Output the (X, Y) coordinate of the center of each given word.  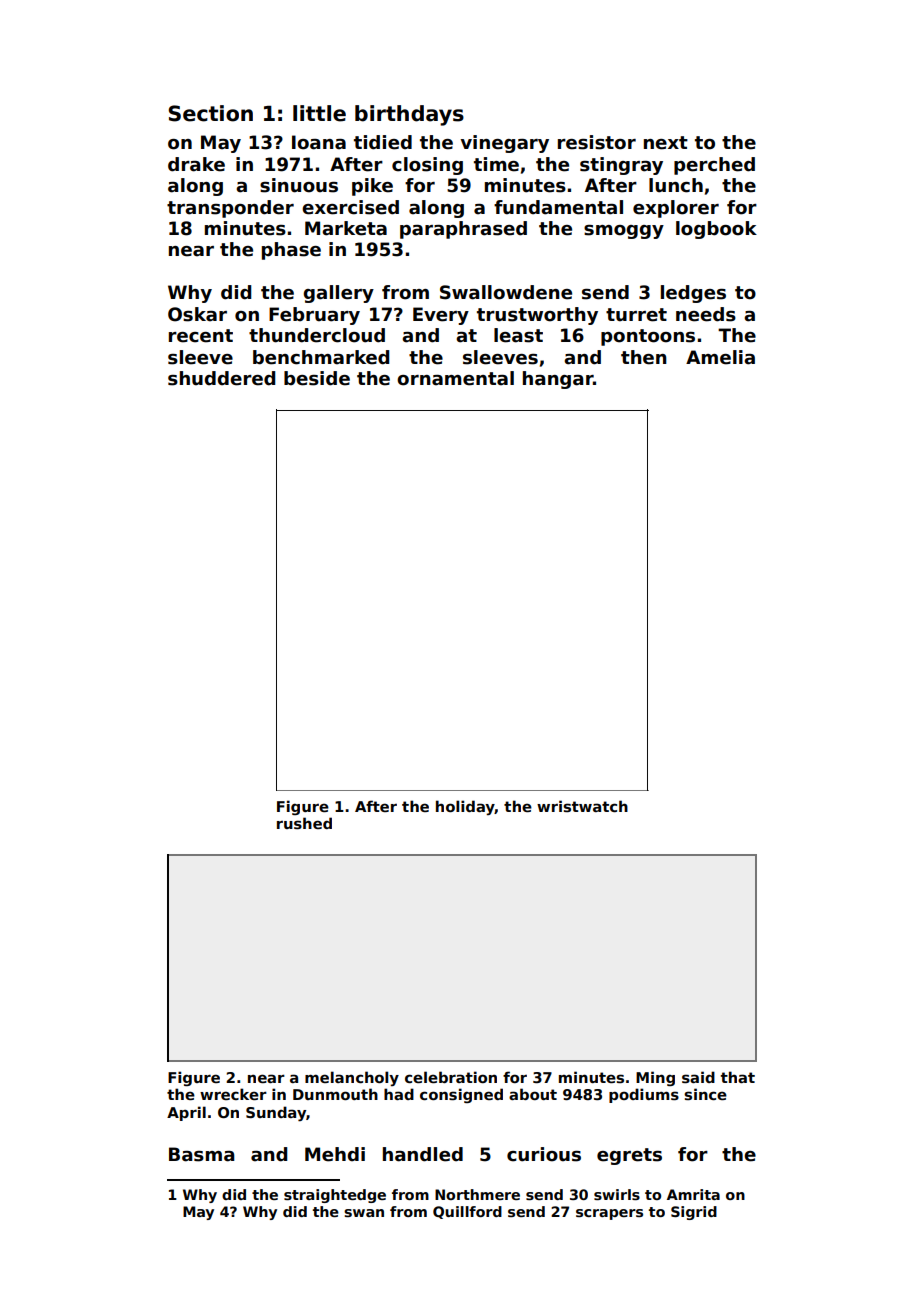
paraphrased (463, 230)
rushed (304, 823)
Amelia (720, 357)
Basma (202, 1154)
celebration (451, 1077)
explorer (676, 209)
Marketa (346, 228)
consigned (461, 1095)
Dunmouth (335, 1094)
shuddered (221, 378)
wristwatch (582, 806)
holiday (465, 807)
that (738, 1077)
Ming (655, 1078)
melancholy (352, 1078)
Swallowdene (506, 292)
